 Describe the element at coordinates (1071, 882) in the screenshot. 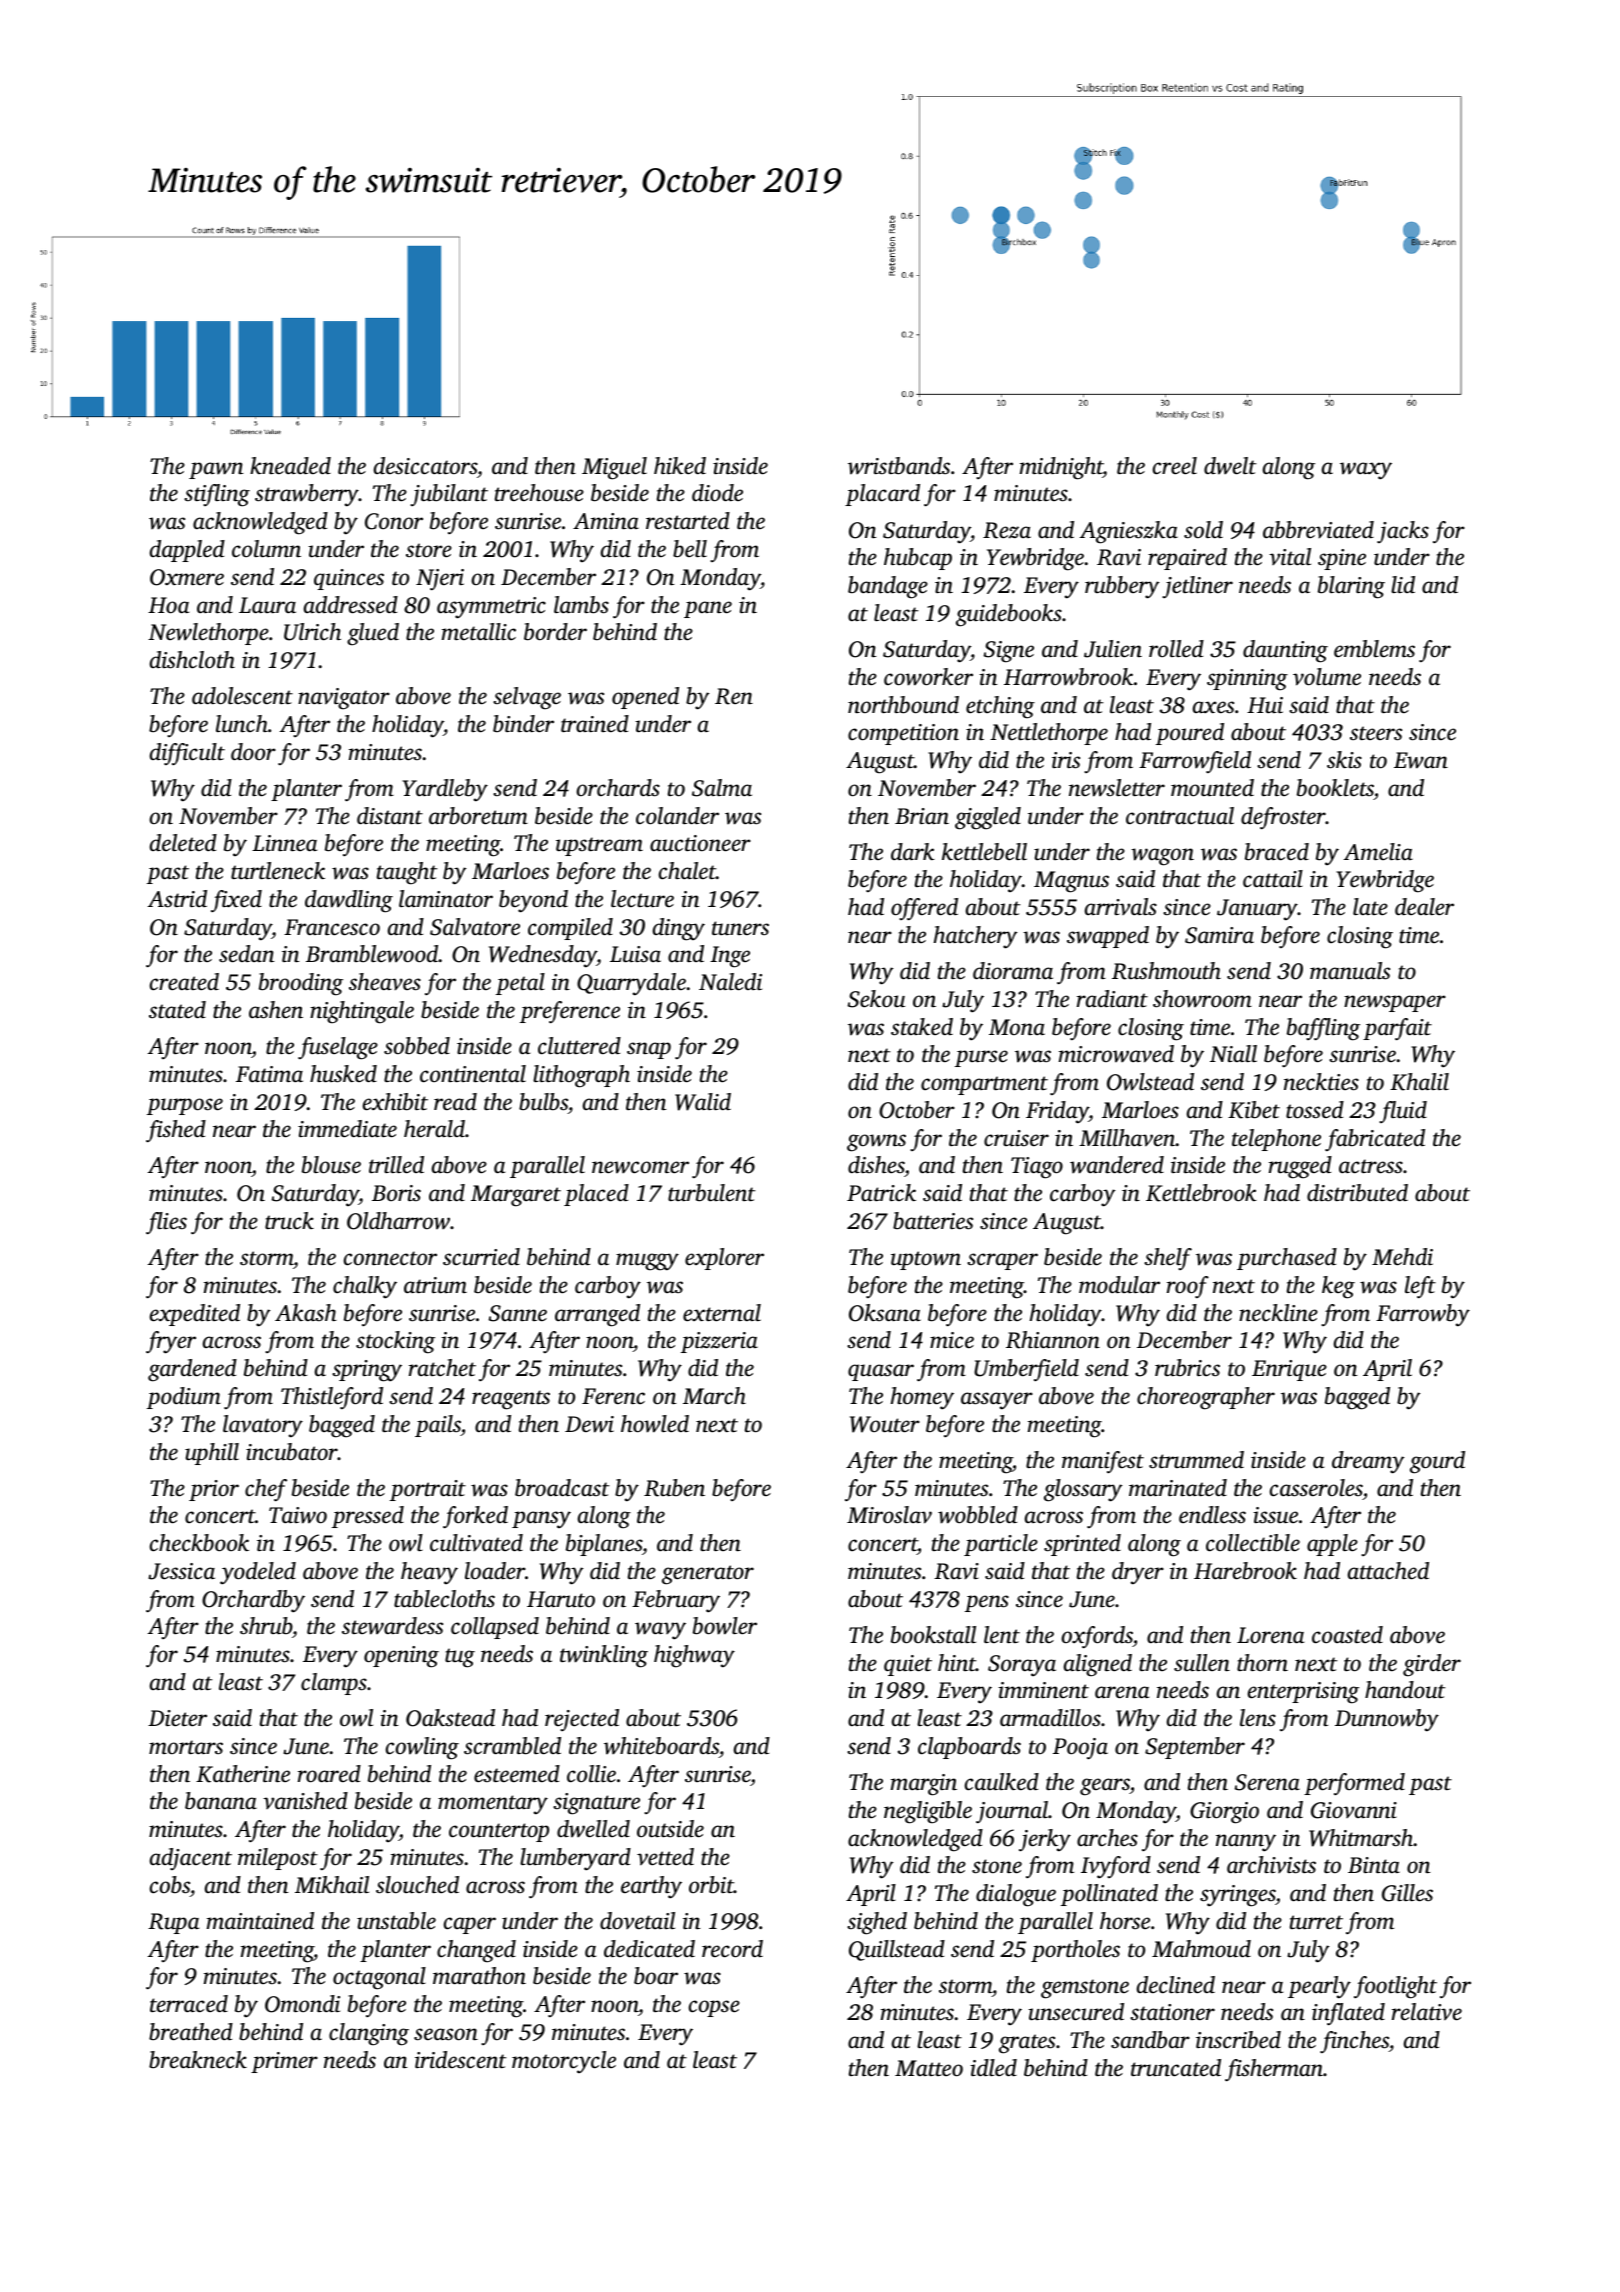

I see `Magnus` at that location.
